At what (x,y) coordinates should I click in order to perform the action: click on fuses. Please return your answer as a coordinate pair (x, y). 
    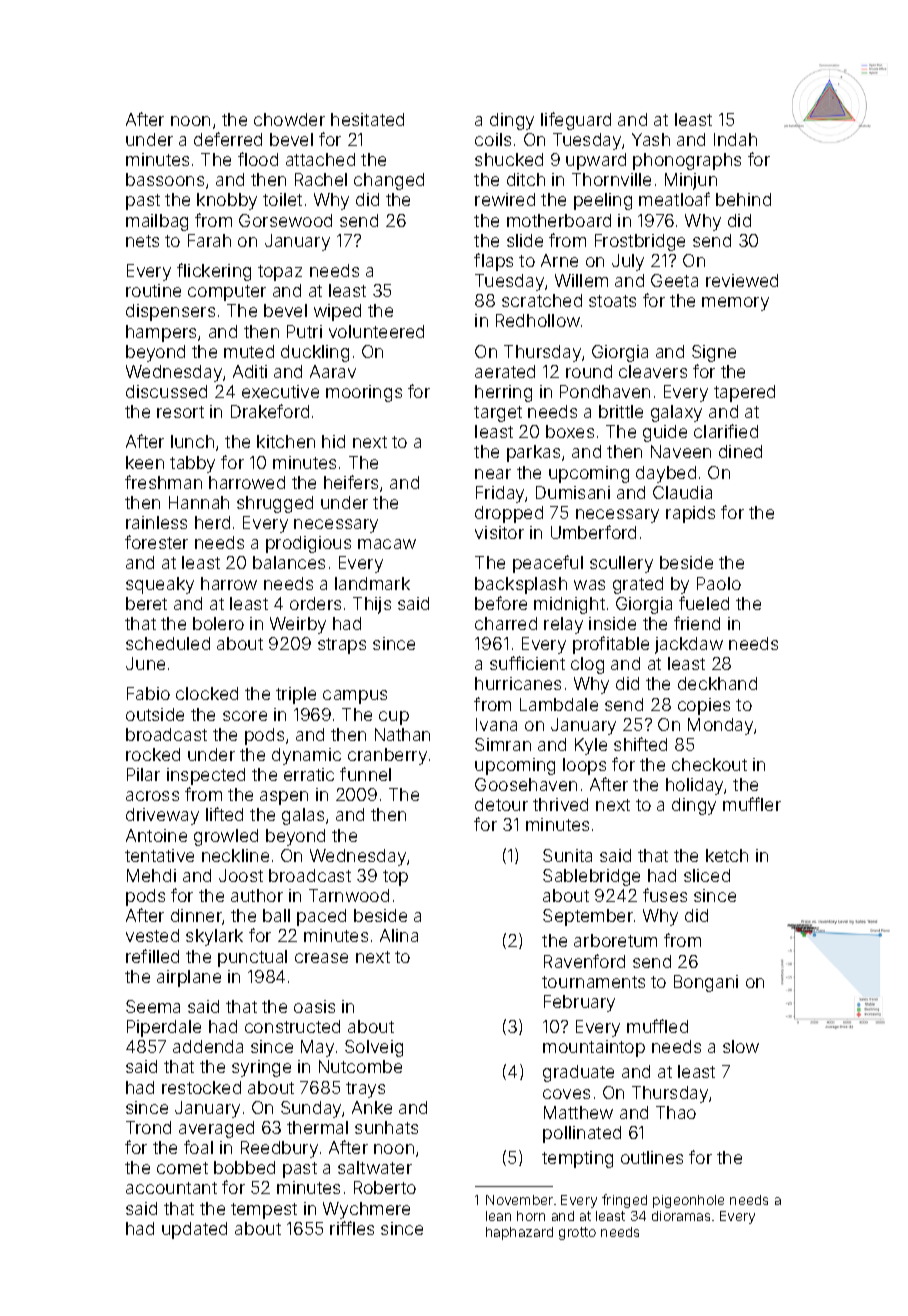
    Looking at the image, I should click on (665, 895).
